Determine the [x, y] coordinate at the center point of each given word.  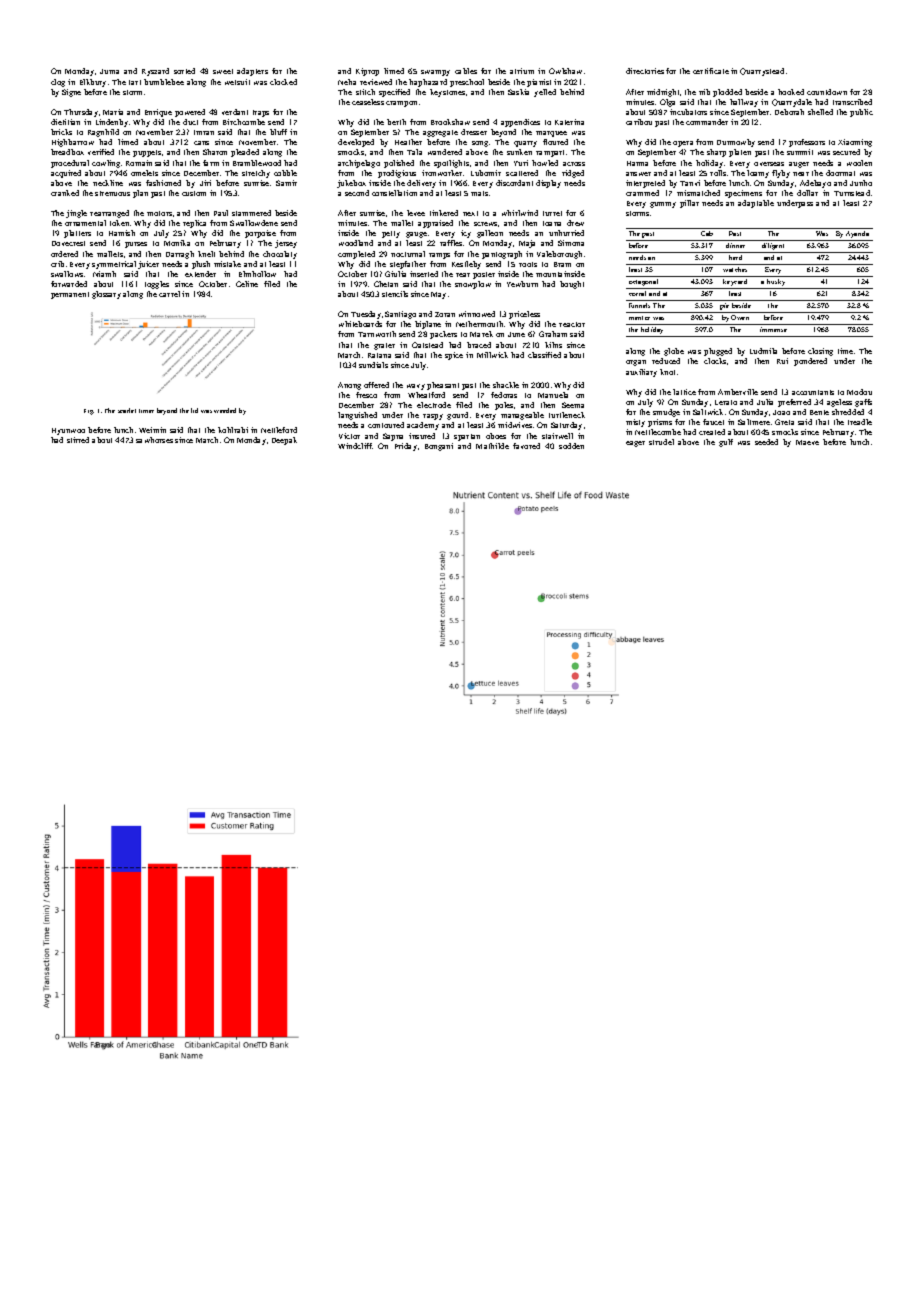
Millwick [492, 355]
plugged [718, 352]
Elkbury [93, 83]
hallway [744, 103]
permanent [70, 295]
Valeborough [559, 255]
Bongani [439, 447]
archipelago [359, 164]
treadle [860, 422]
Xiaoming [855, 143]
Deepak [284, 441]
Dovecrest [68, 243]
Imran [204, 132]
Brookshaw [450, 122]
